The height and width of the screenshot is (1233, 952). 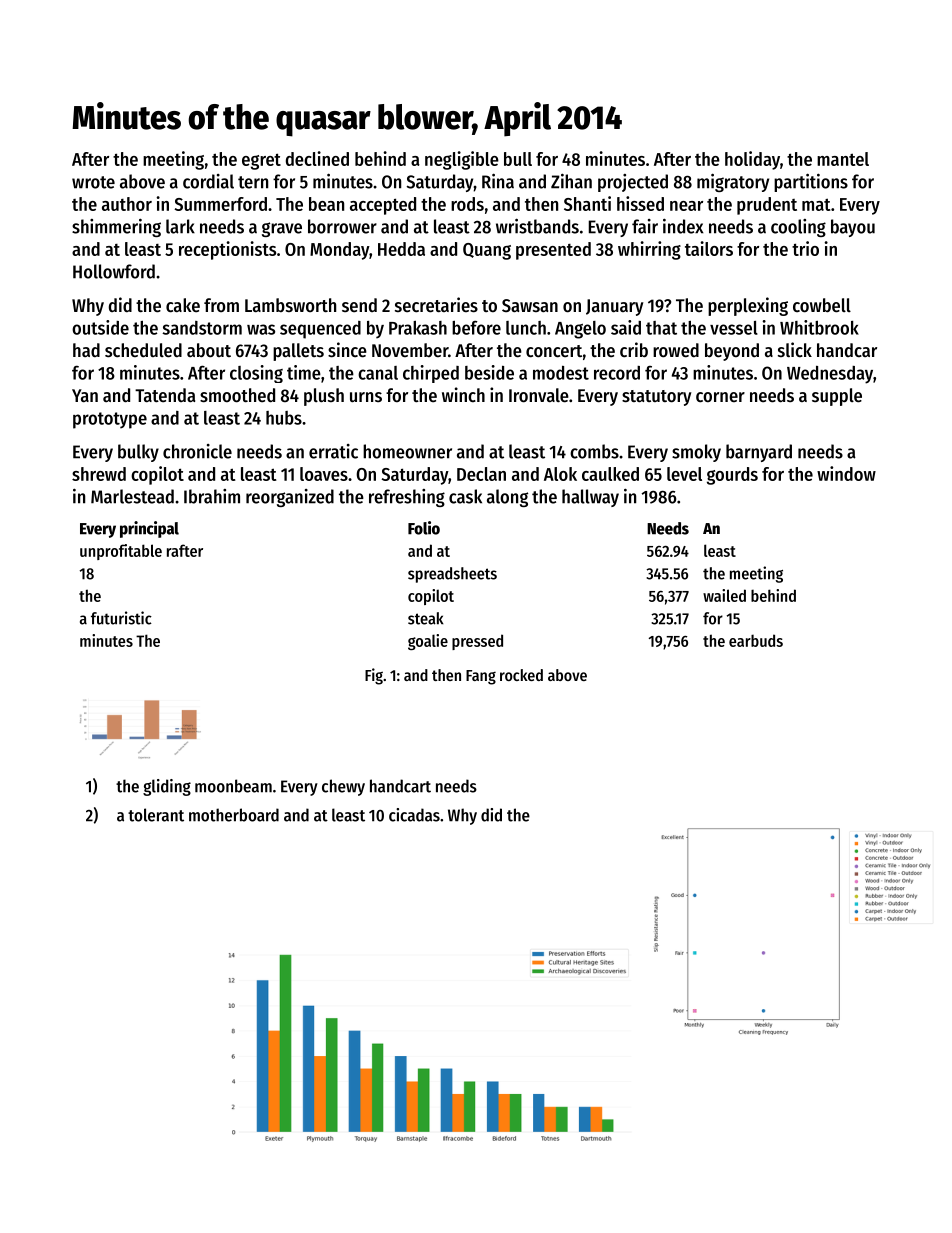 What do you see at coordinates (180, 226) in the screenshot?
I see `lark` at bounding box center [180, 226].
